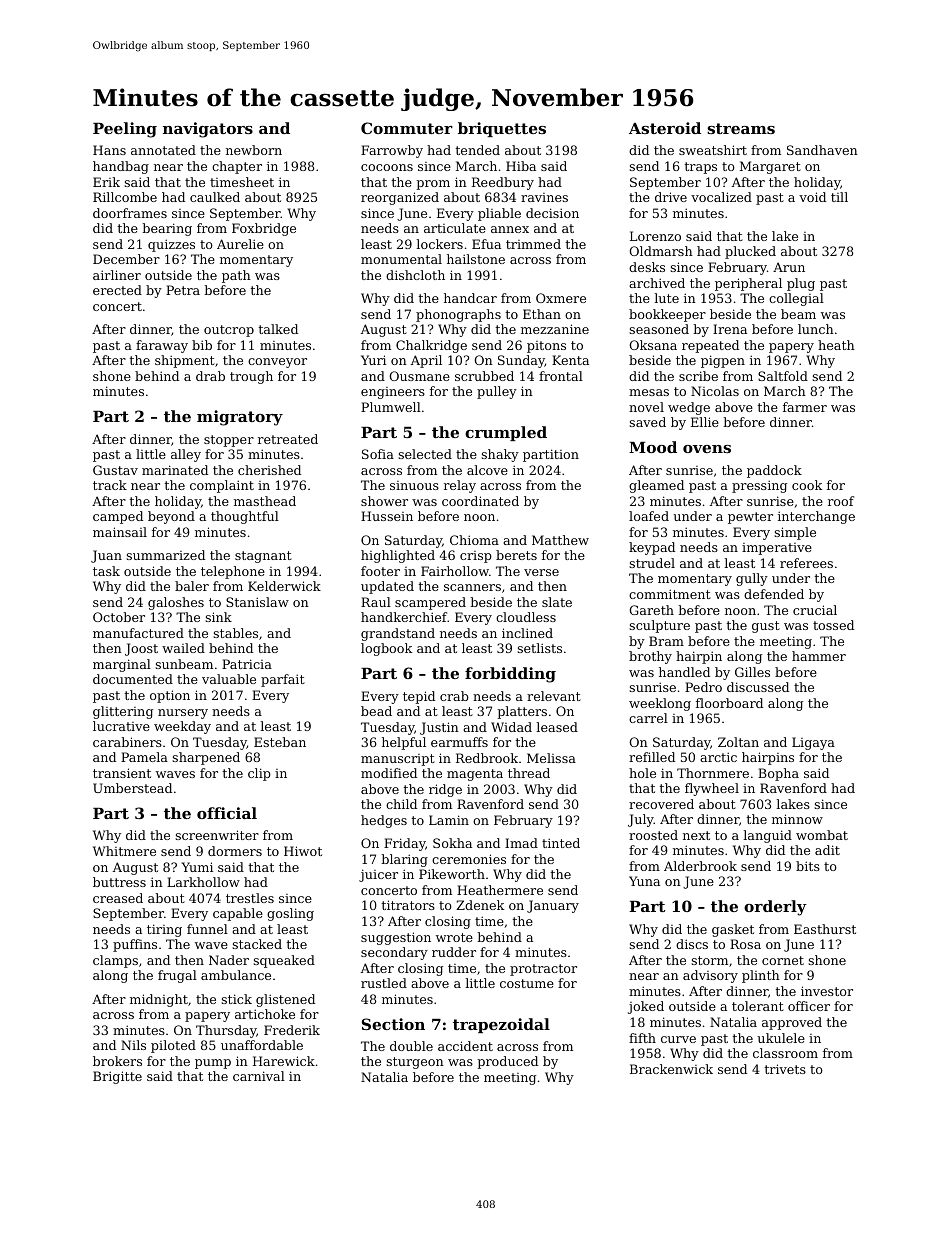 This screenshot has height=1233, width=952. I want to click on carnival, so click(259, 1076).
